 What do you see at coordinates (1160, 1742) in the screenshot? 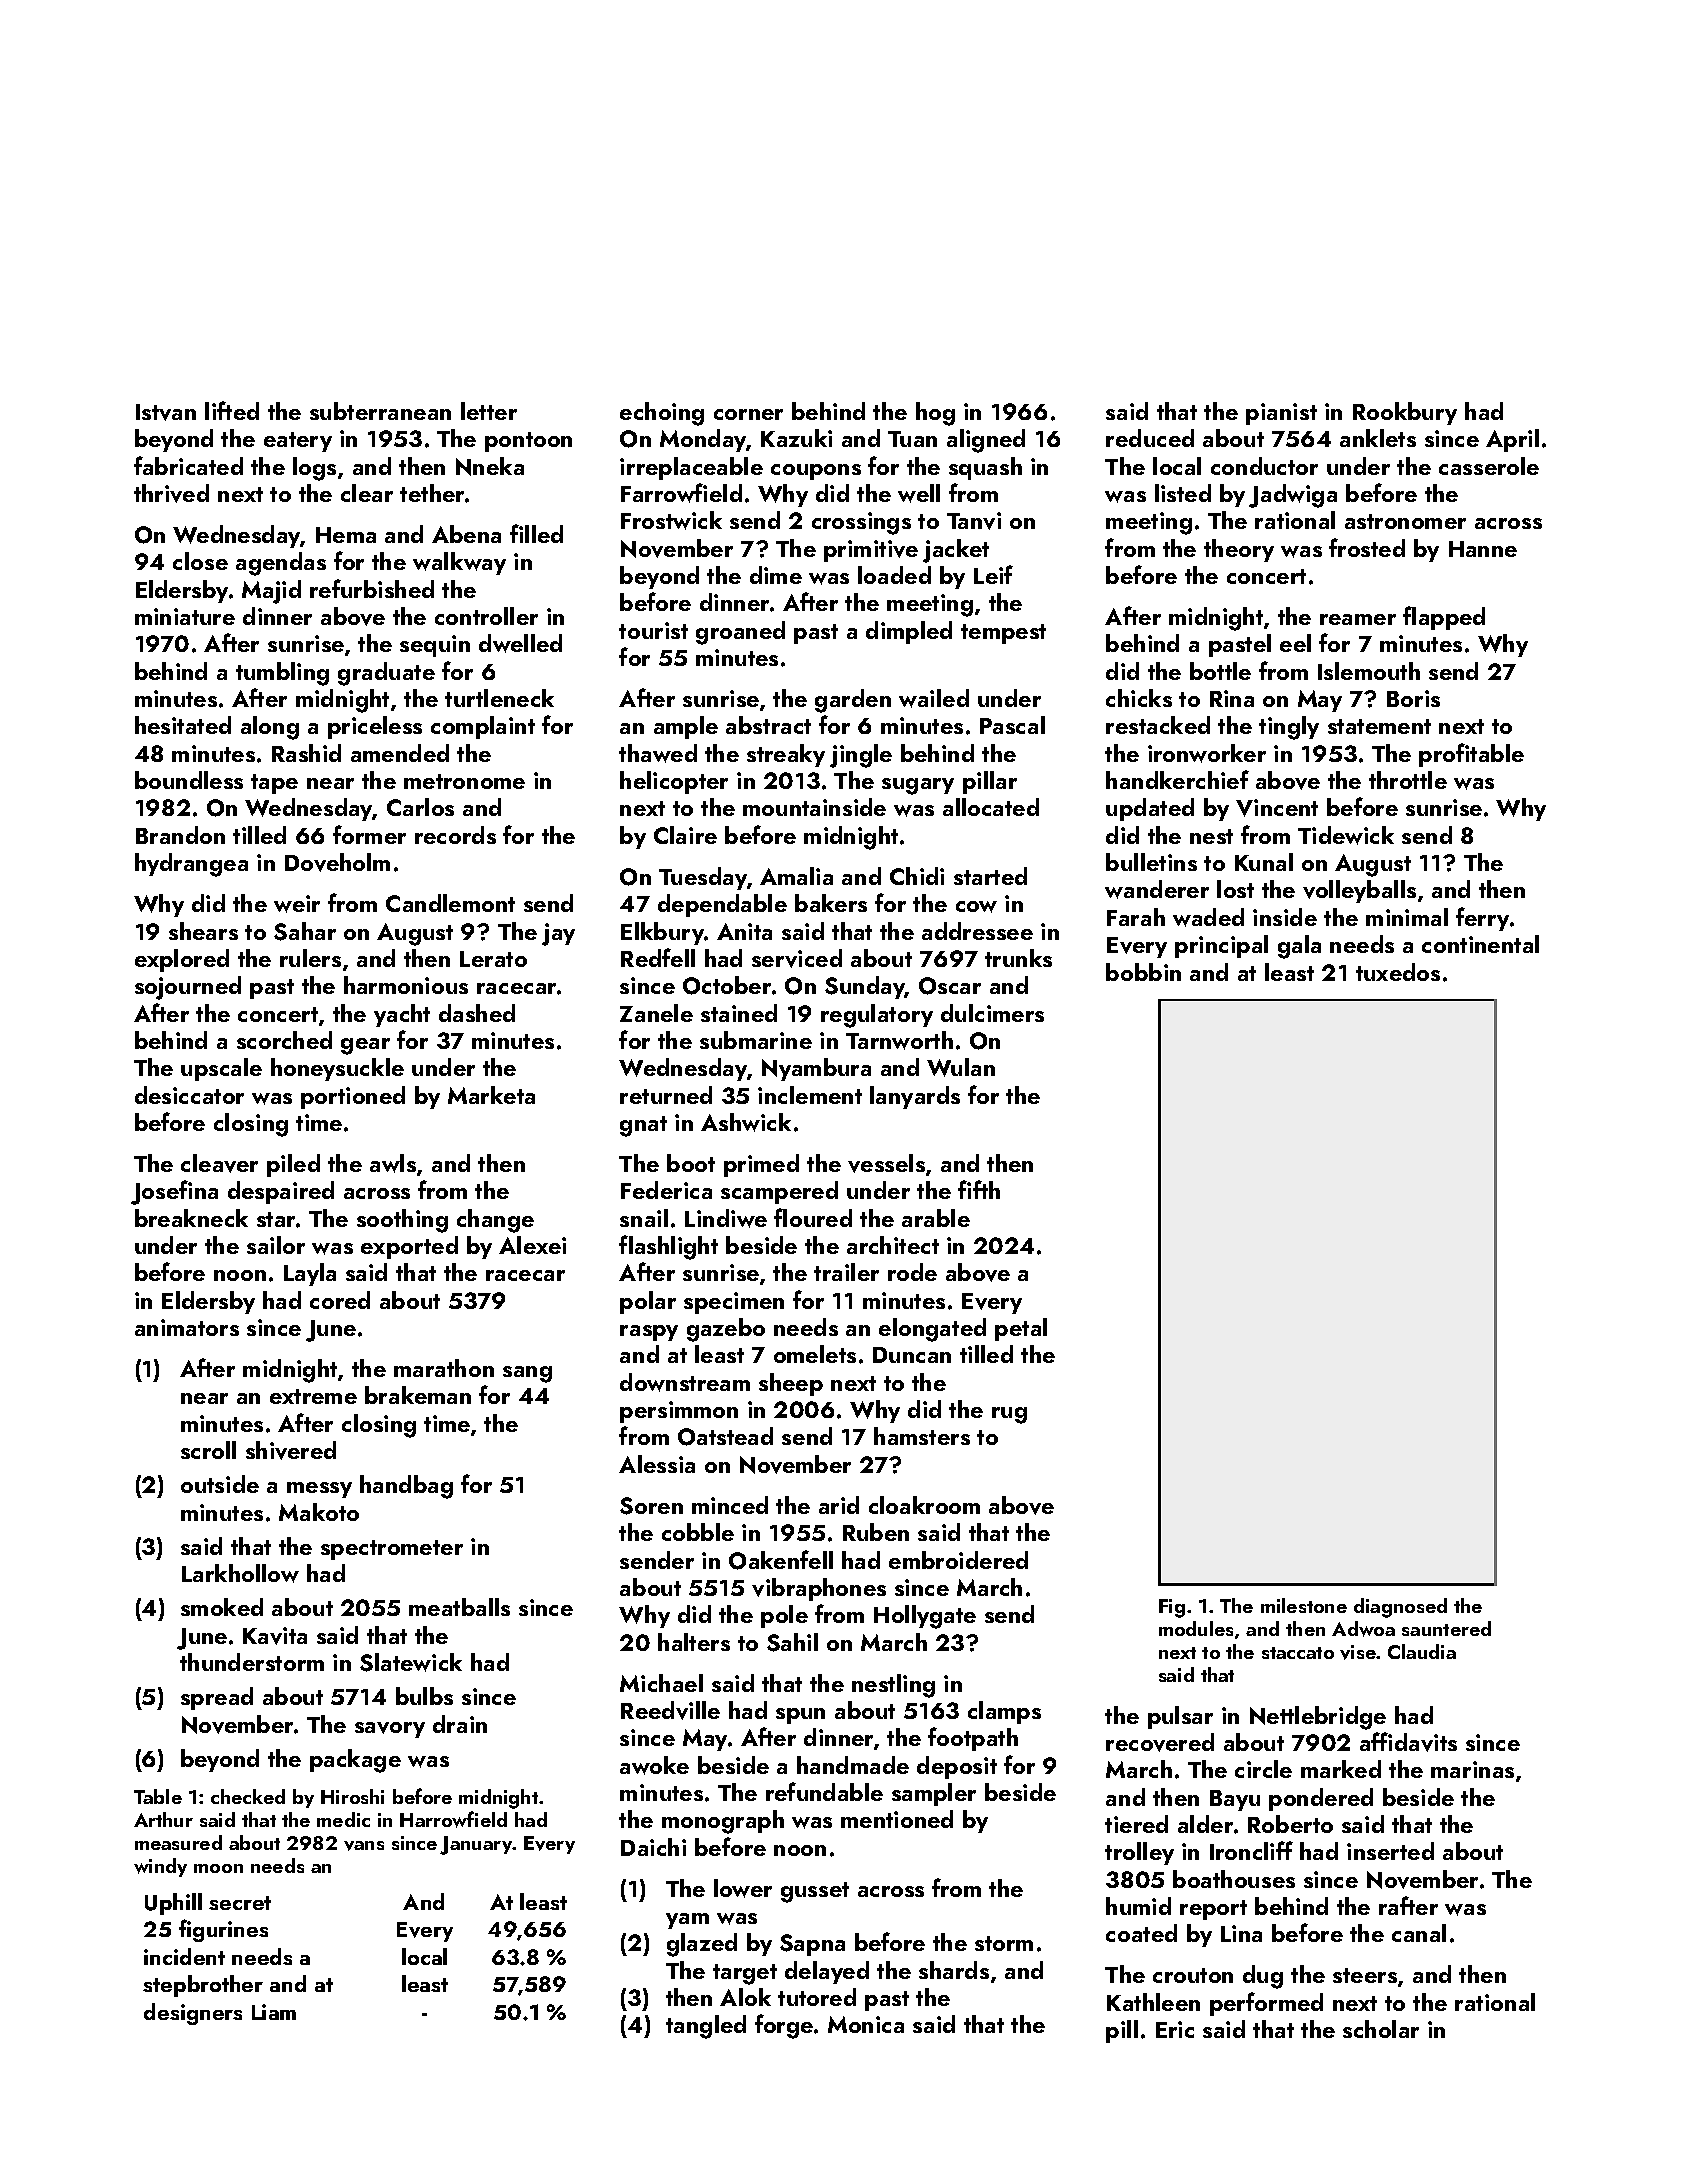
I see `recovered` at bounding box center [1160, 1742].
